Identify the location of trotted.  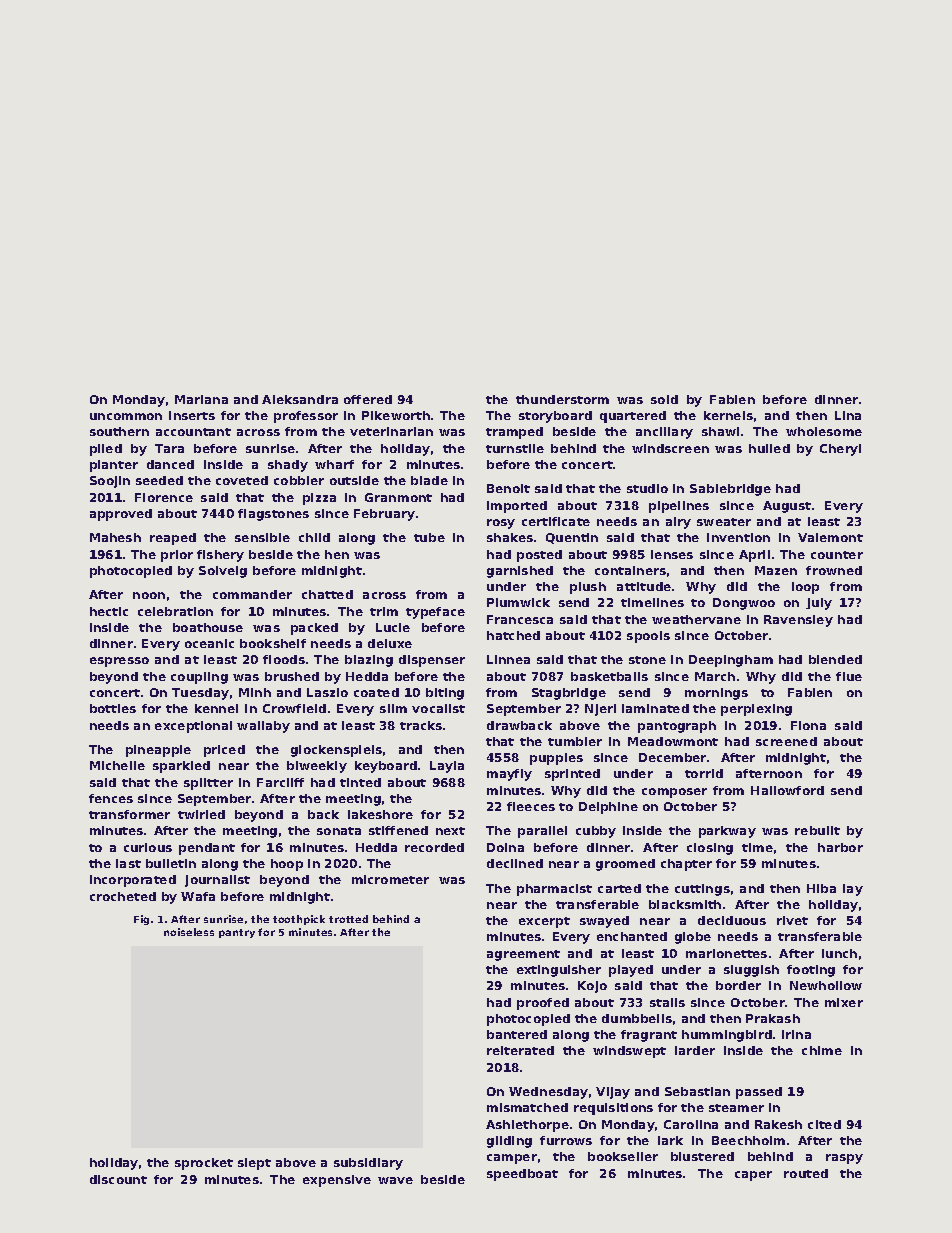
(348, 919).
